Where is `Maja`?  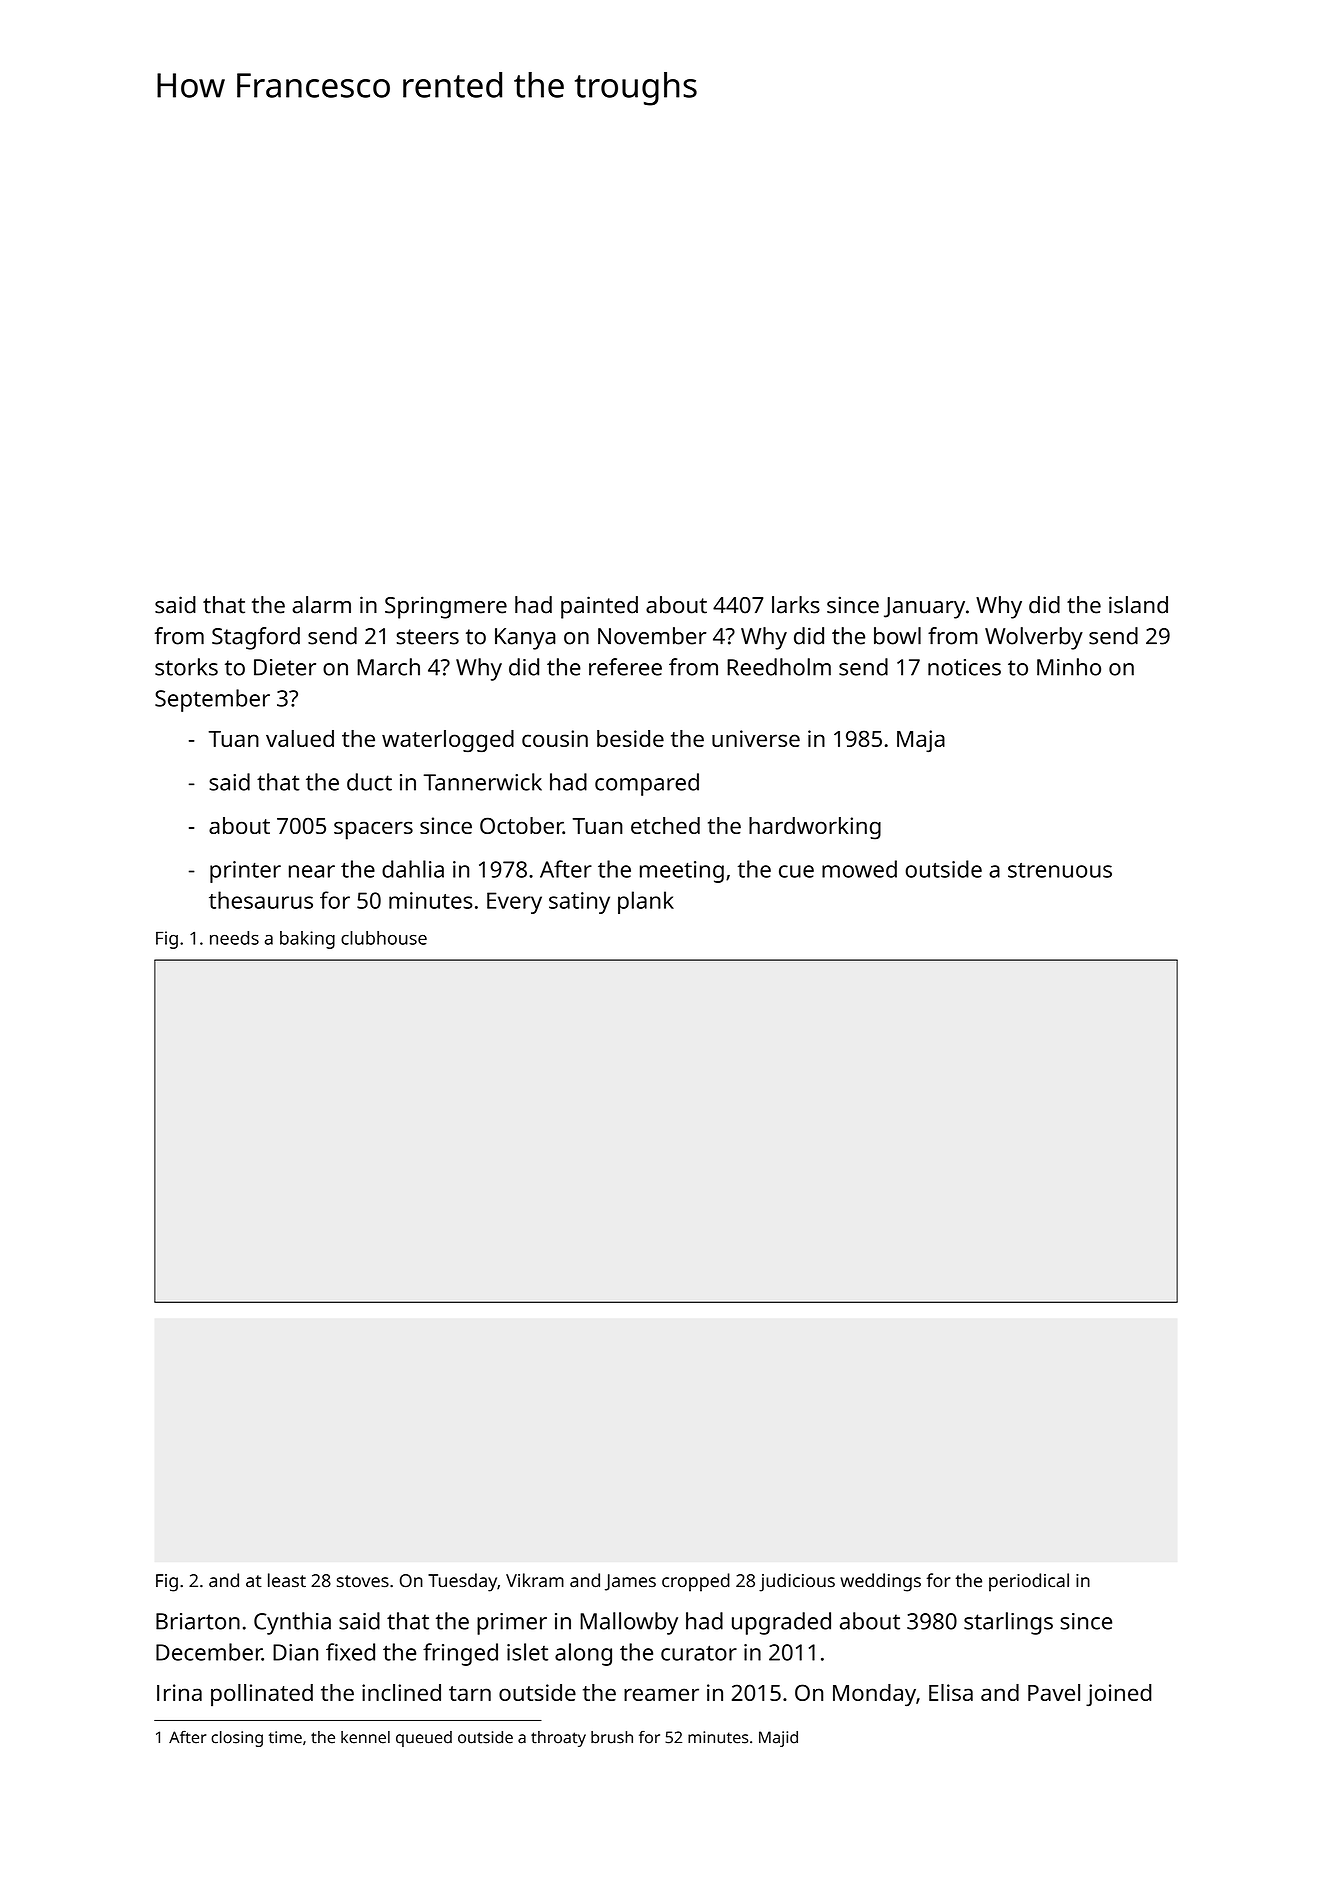
Maja is located at coordinates (921, 741).
